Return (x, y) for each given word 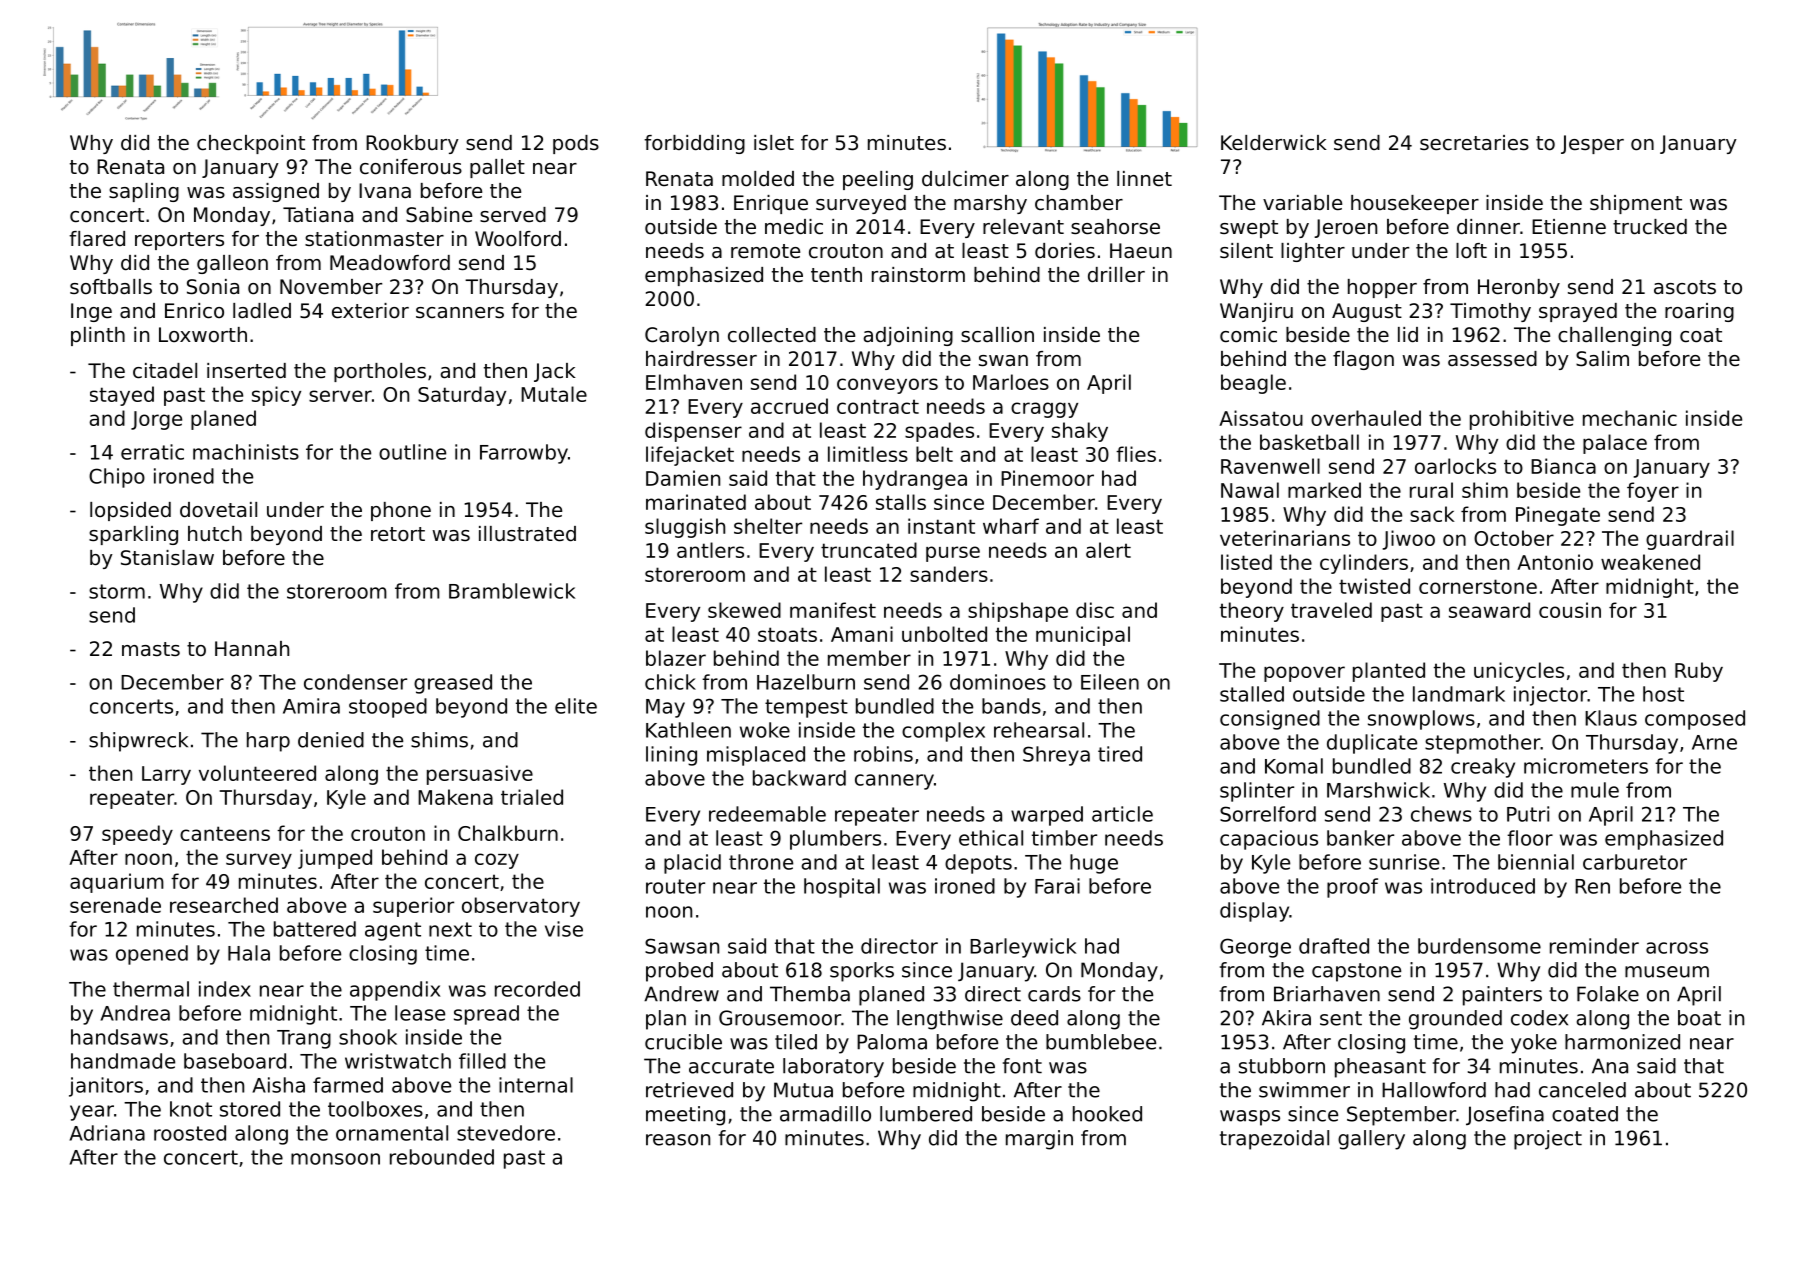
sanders (949, 574)
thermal (151, 989)
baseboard (235, 1061)
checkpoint (251, 144)
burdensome (1479, 946)
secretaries (1474, 143)
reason (678, 1140)
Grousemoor (780, 1018)
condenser (355, 682)
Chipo (117, 478)
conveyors (887, 386)
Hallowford (1434, 1090)
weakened (1650, 562)
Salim (1602, 359)
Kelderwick (1274, 143)
